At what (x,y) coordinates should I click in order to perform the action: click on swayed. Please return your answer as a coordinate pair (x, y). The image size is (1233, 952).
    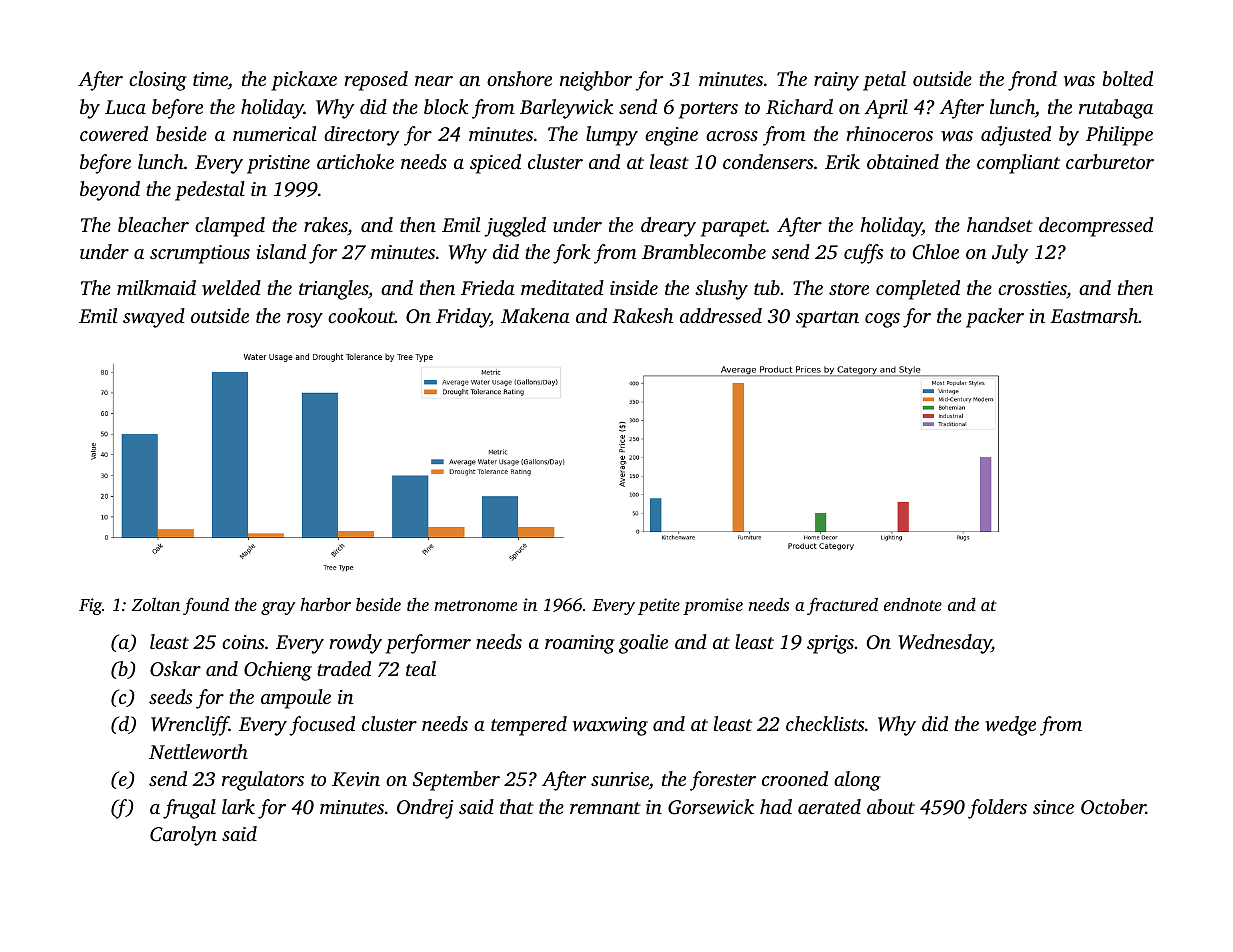
    Looking at the image, I should click on (154, 318).
